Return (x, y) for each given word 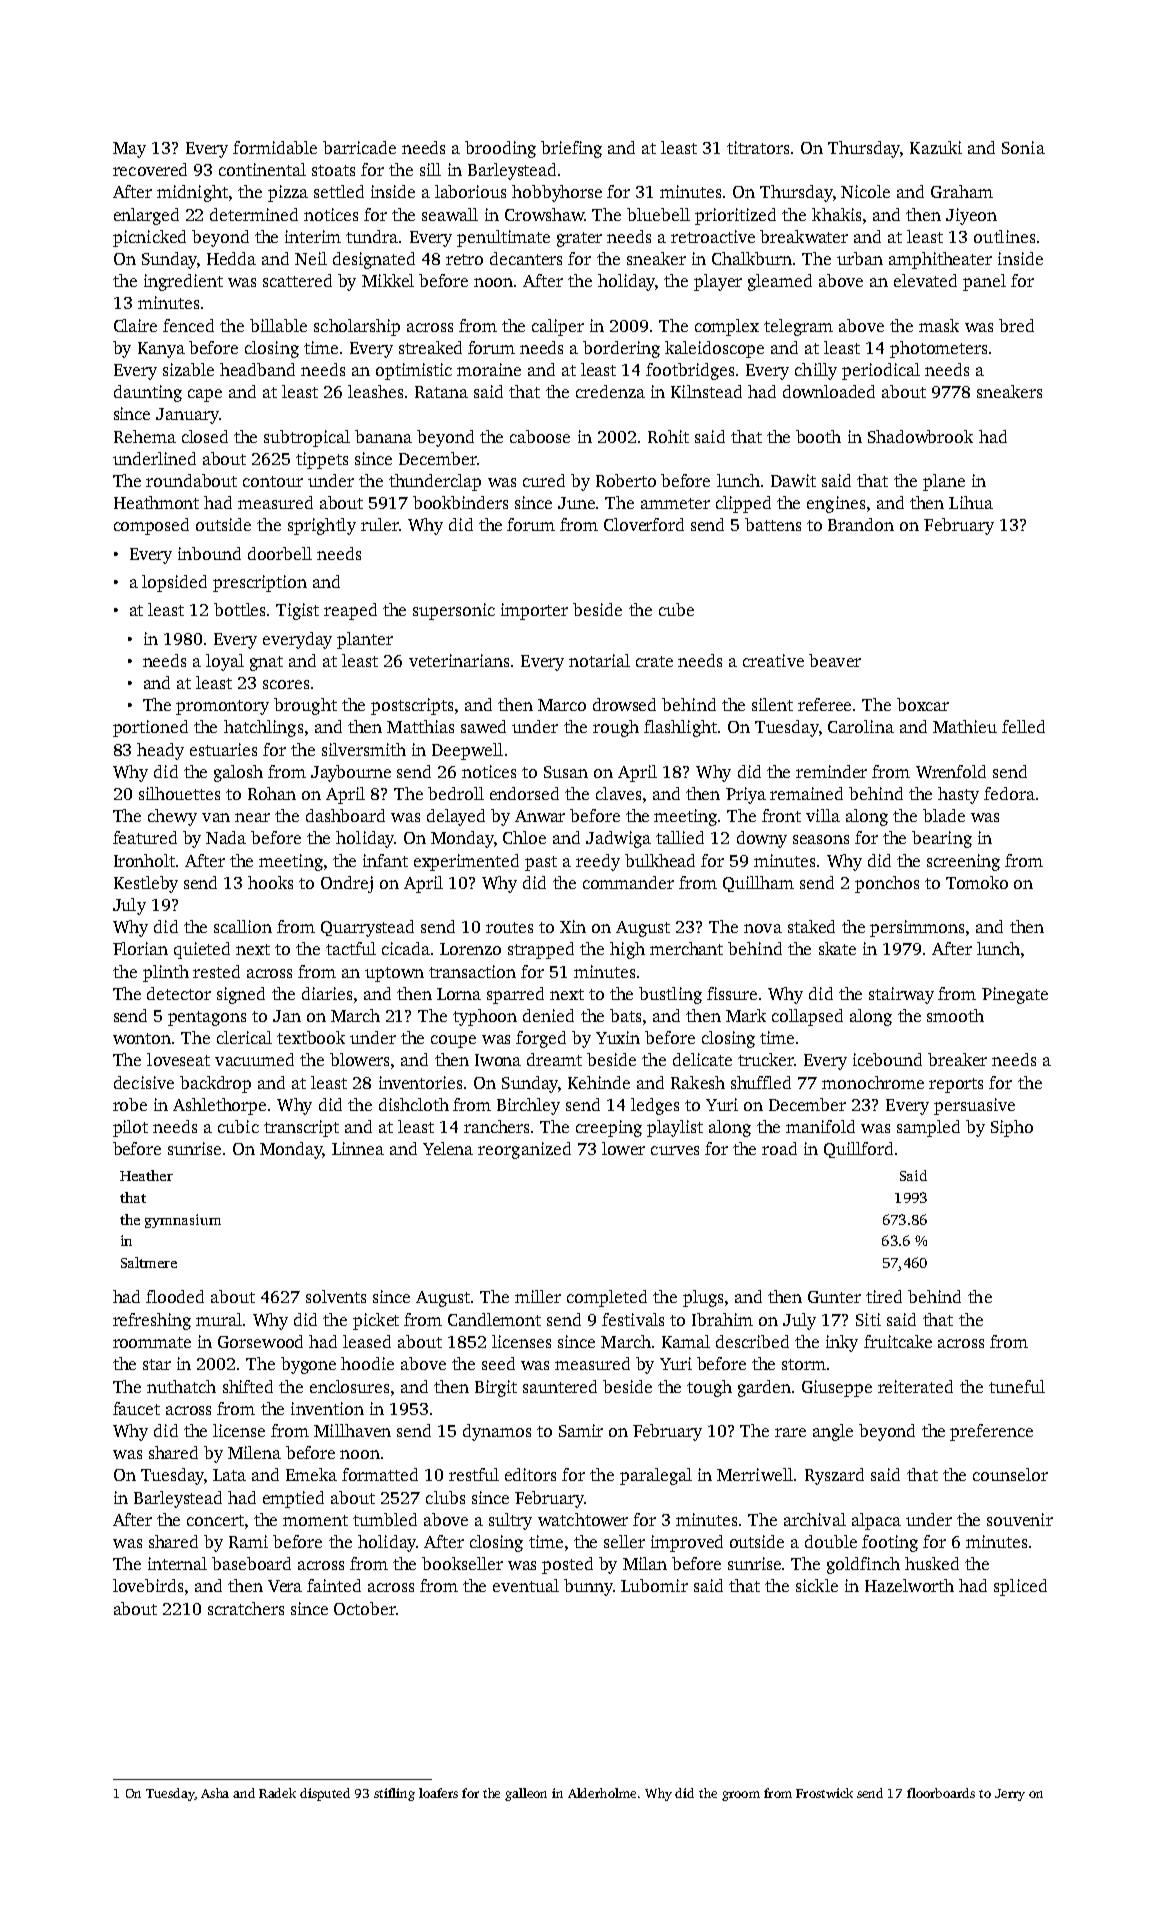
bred (1016, 325)
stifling (394, 1794)
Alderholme (602, 1793)
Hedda (231, 258)
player (718, 282)
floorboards (941, 1793)
